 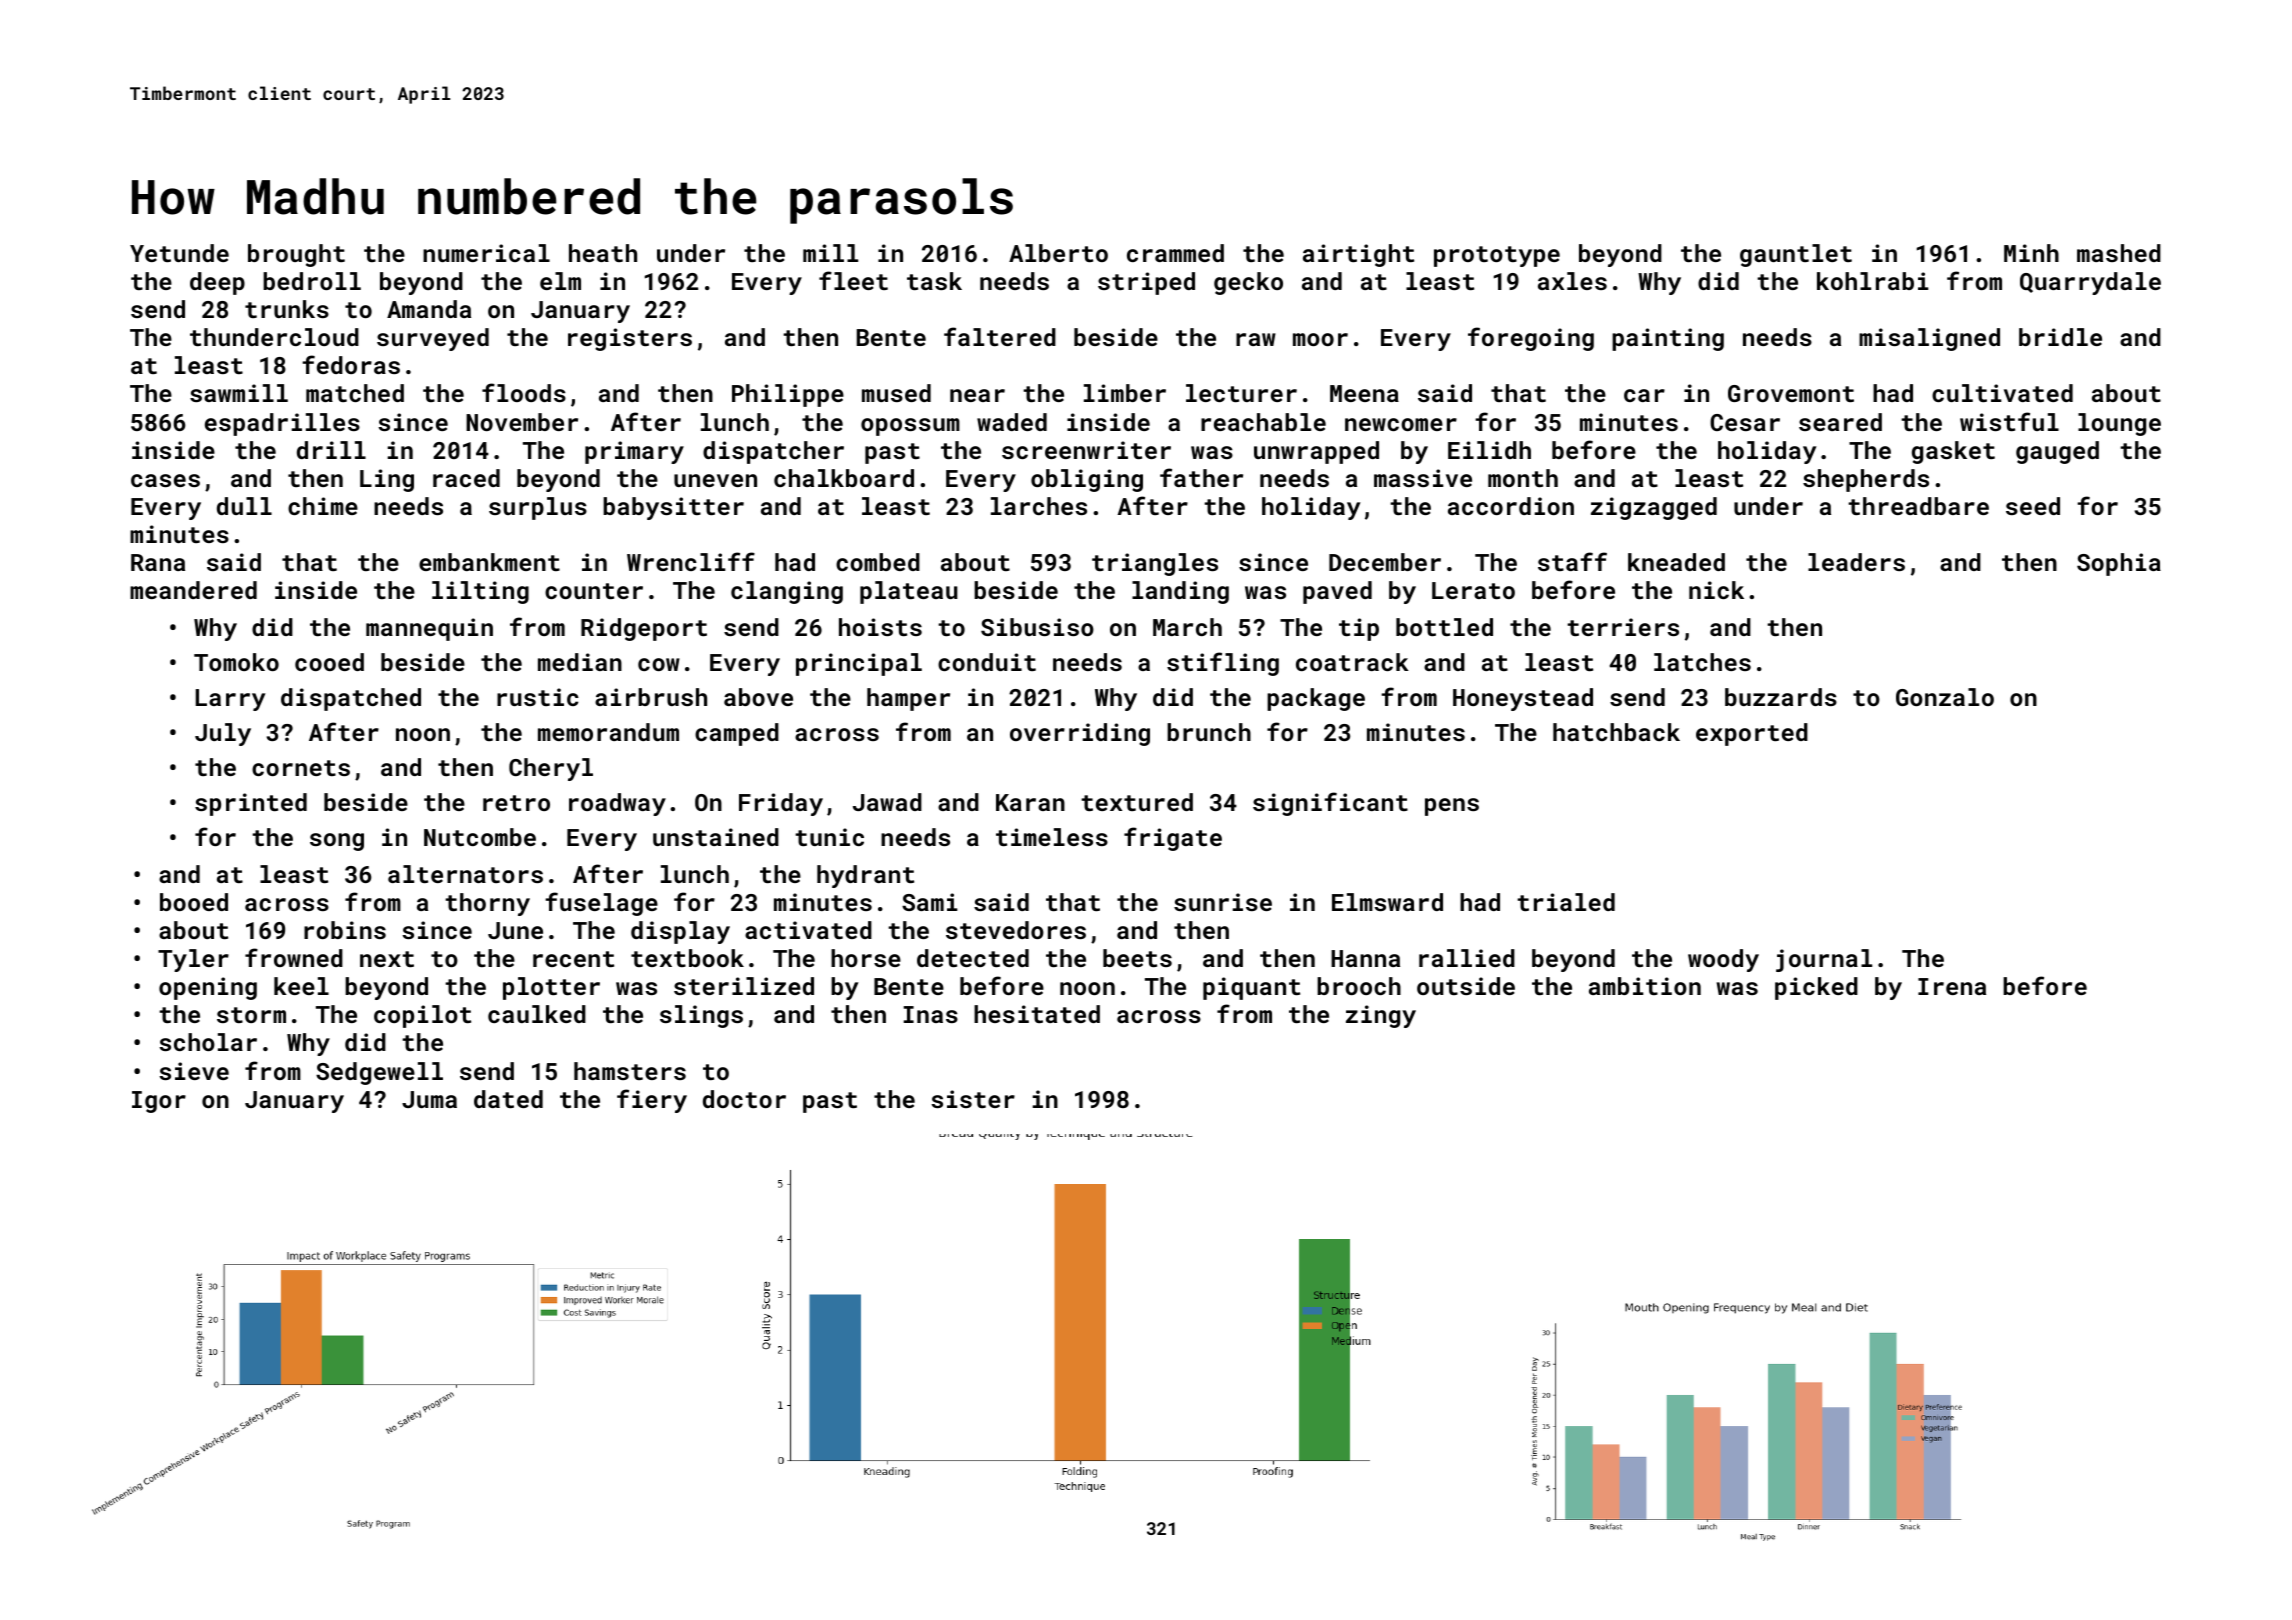 I want to click on Gonzalo, so click(x=1945, y=697).
